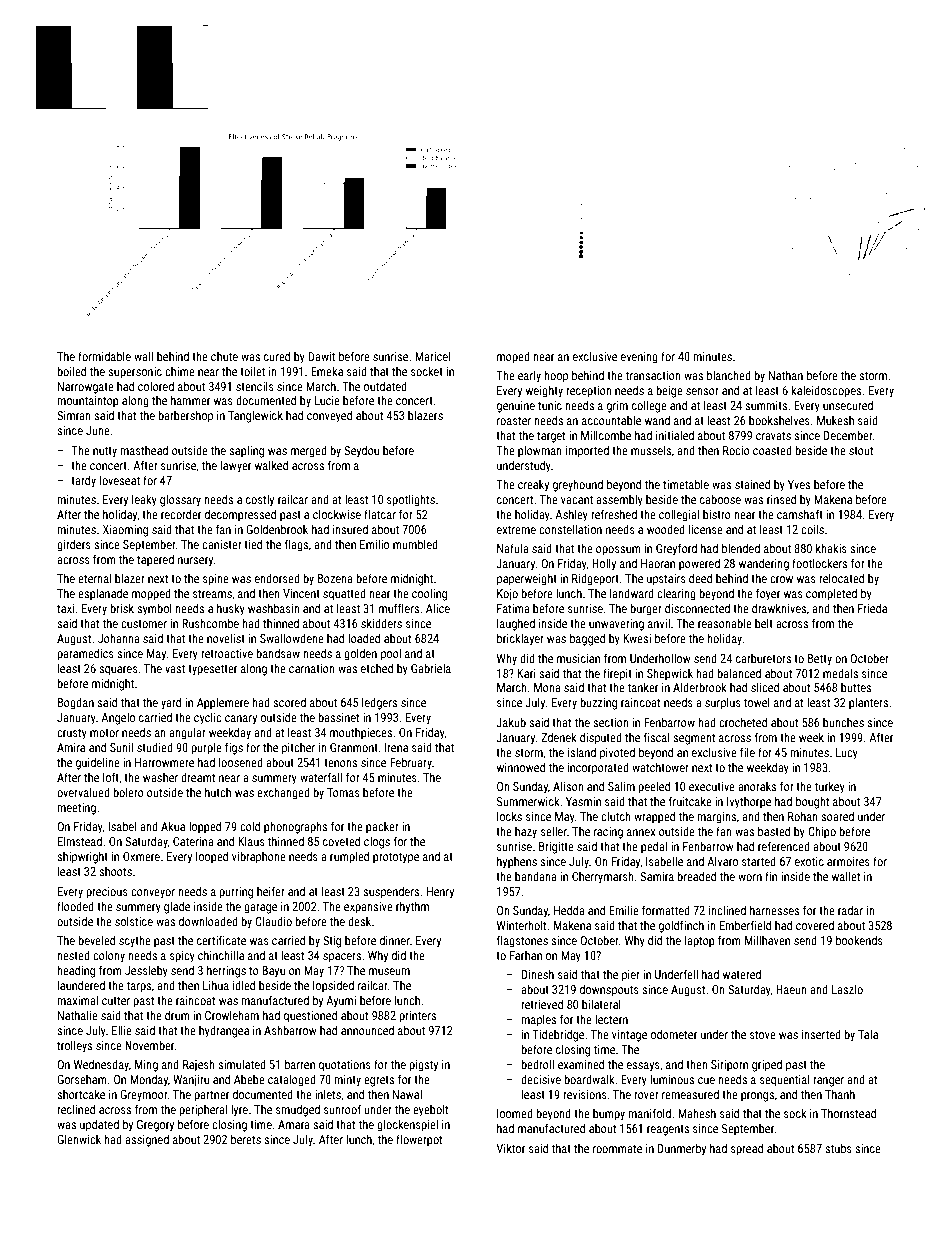 The height and width of the screenshot is (1233, 952). What do you see at coordinates (831, 548) in the screenshot?
I see `khakis` at bounding box center [831, 548].
